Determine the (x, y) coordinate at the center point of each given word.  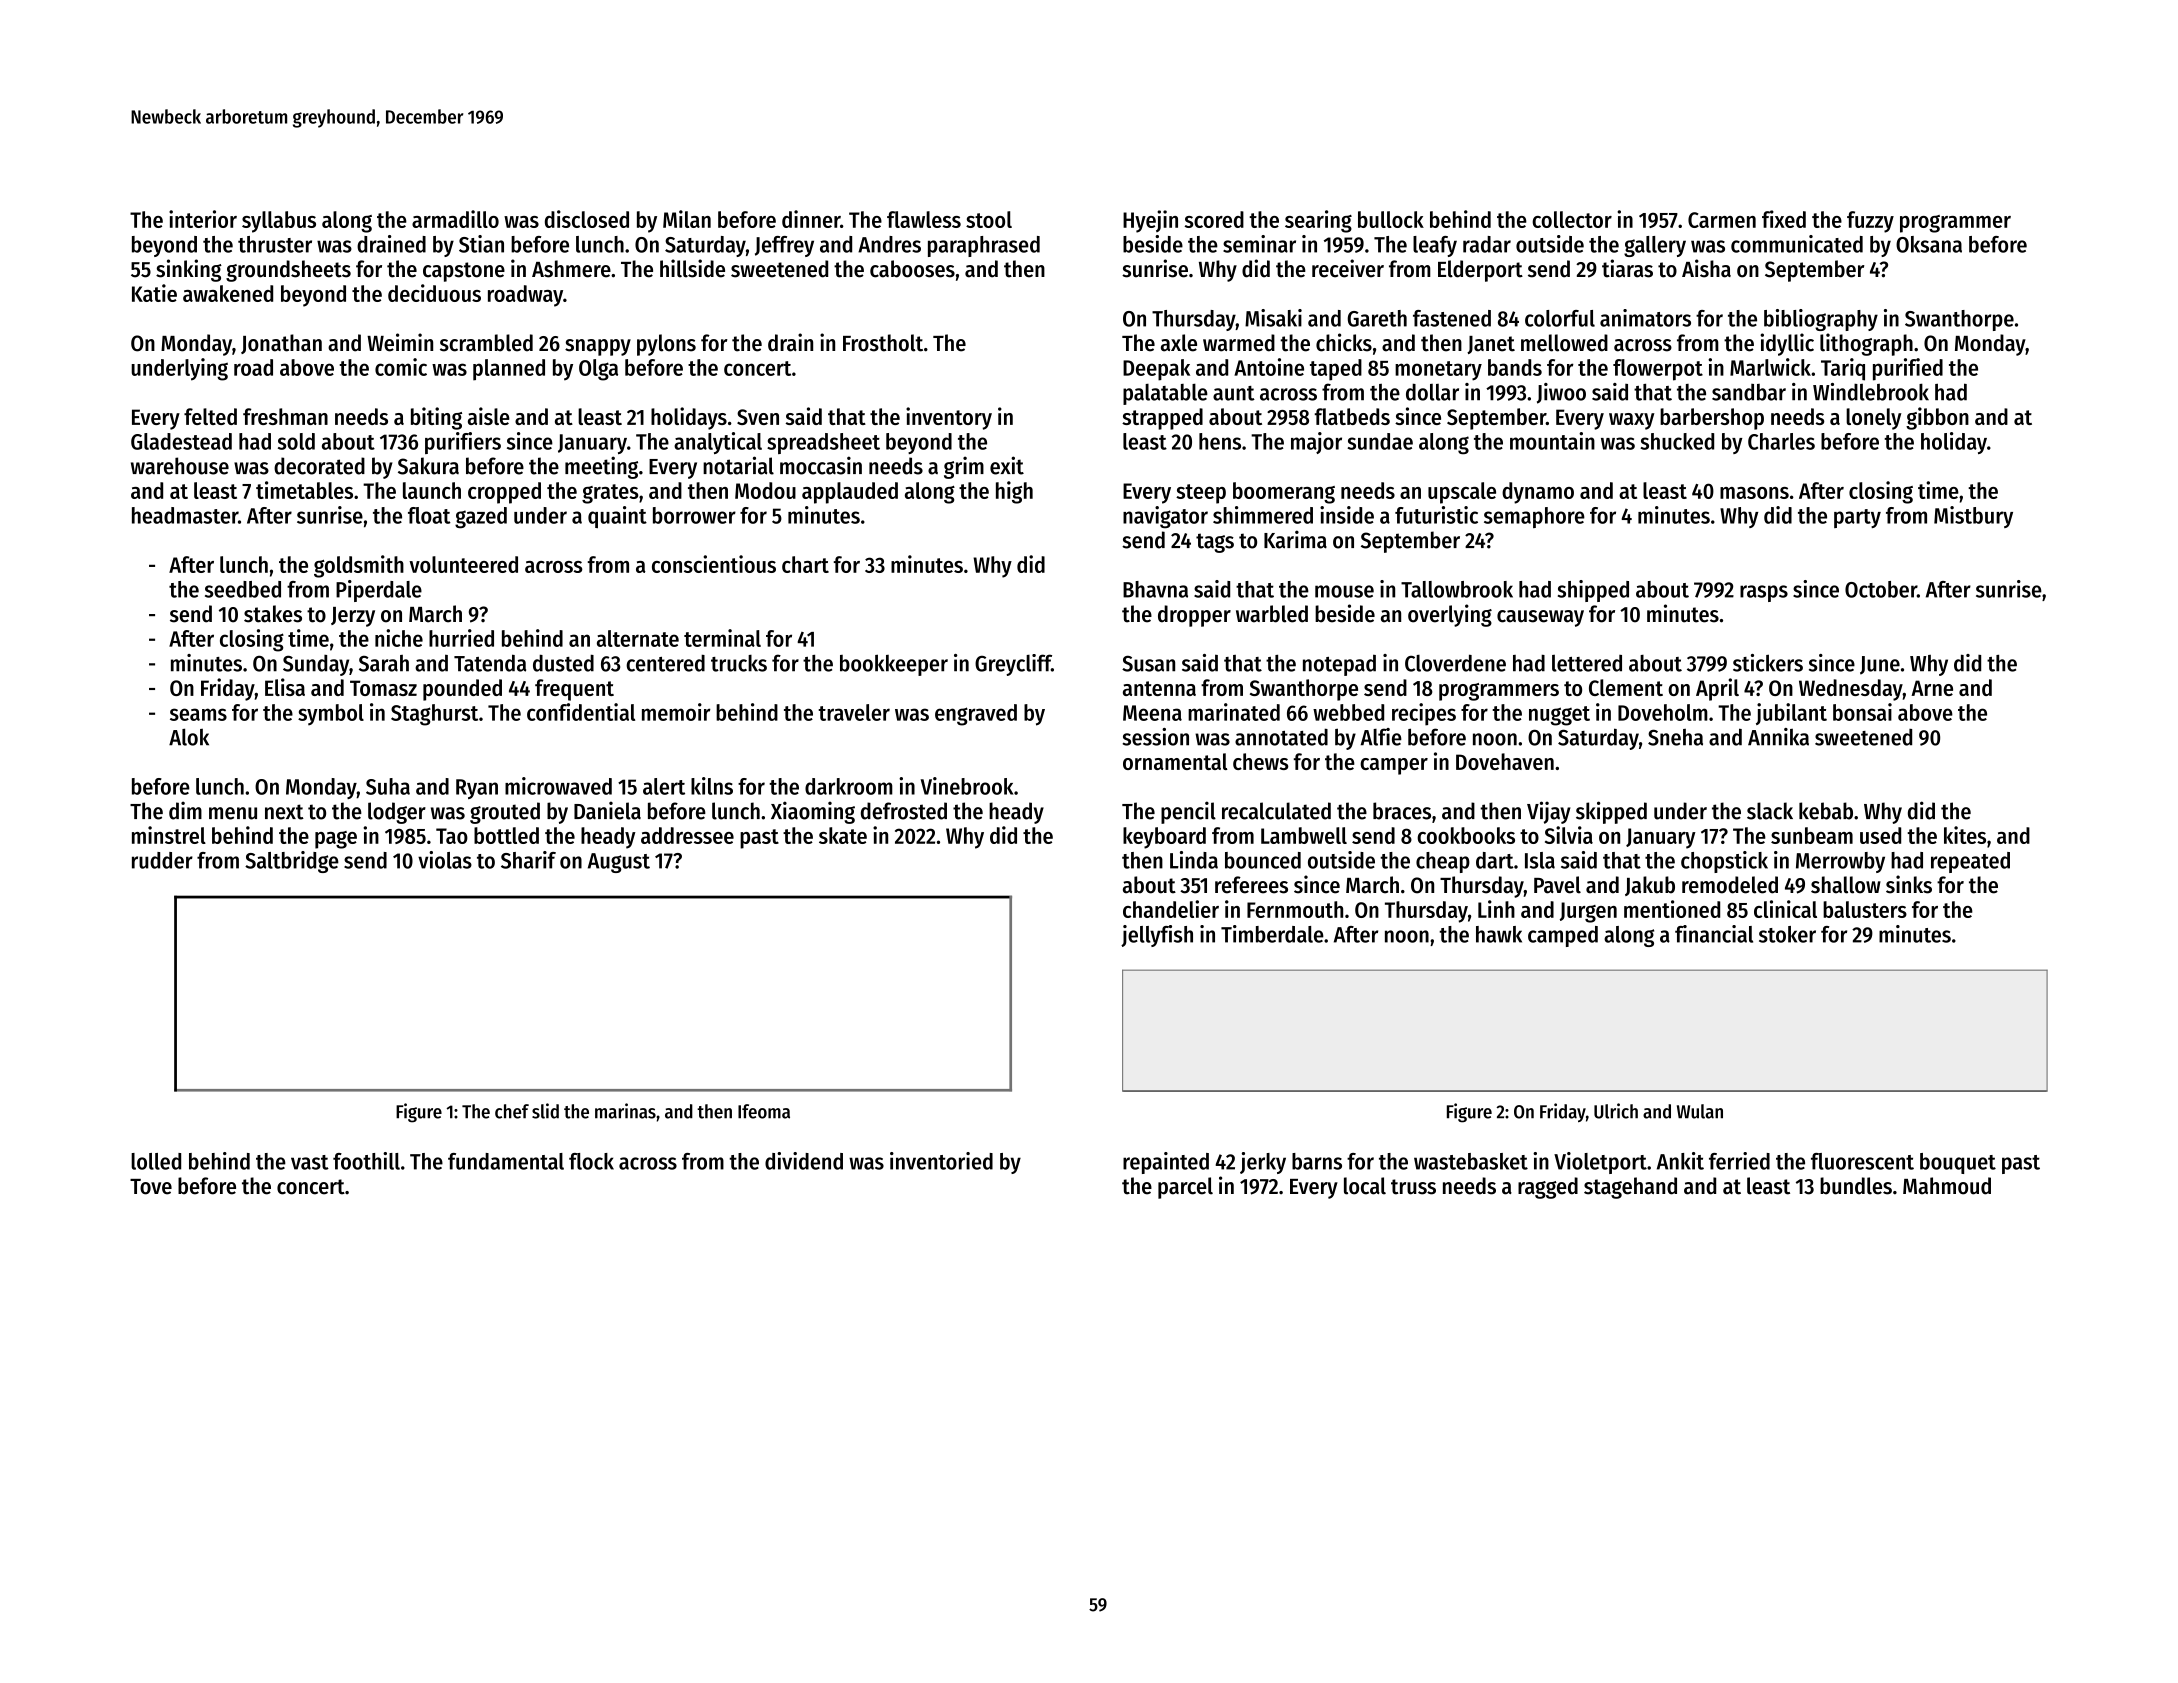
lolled (156, 1161)
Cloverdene (1455, 663)
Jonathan (281, 344)
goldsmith (359, 566)
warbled (1272, 614)
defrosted (904, 811)
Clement (1626, 687)
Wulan (1700, 1111)
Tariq (1843, 369)
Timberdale (1272, 934)
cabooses (912, 269)
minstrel (169, 835)
